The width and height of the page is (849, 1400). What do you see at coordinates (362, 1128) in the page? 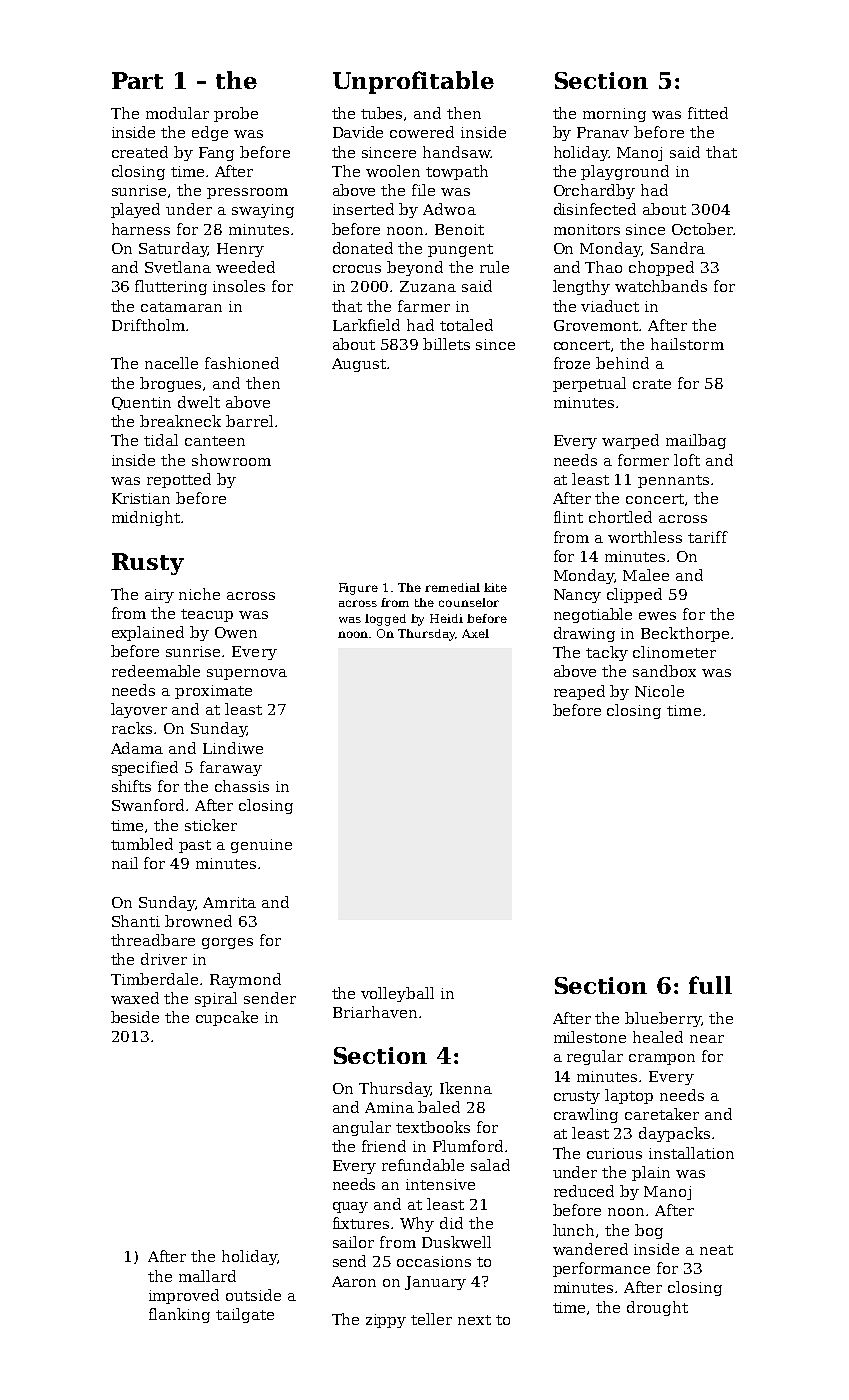
I see `angular` at bounding box center [362, 1128].
